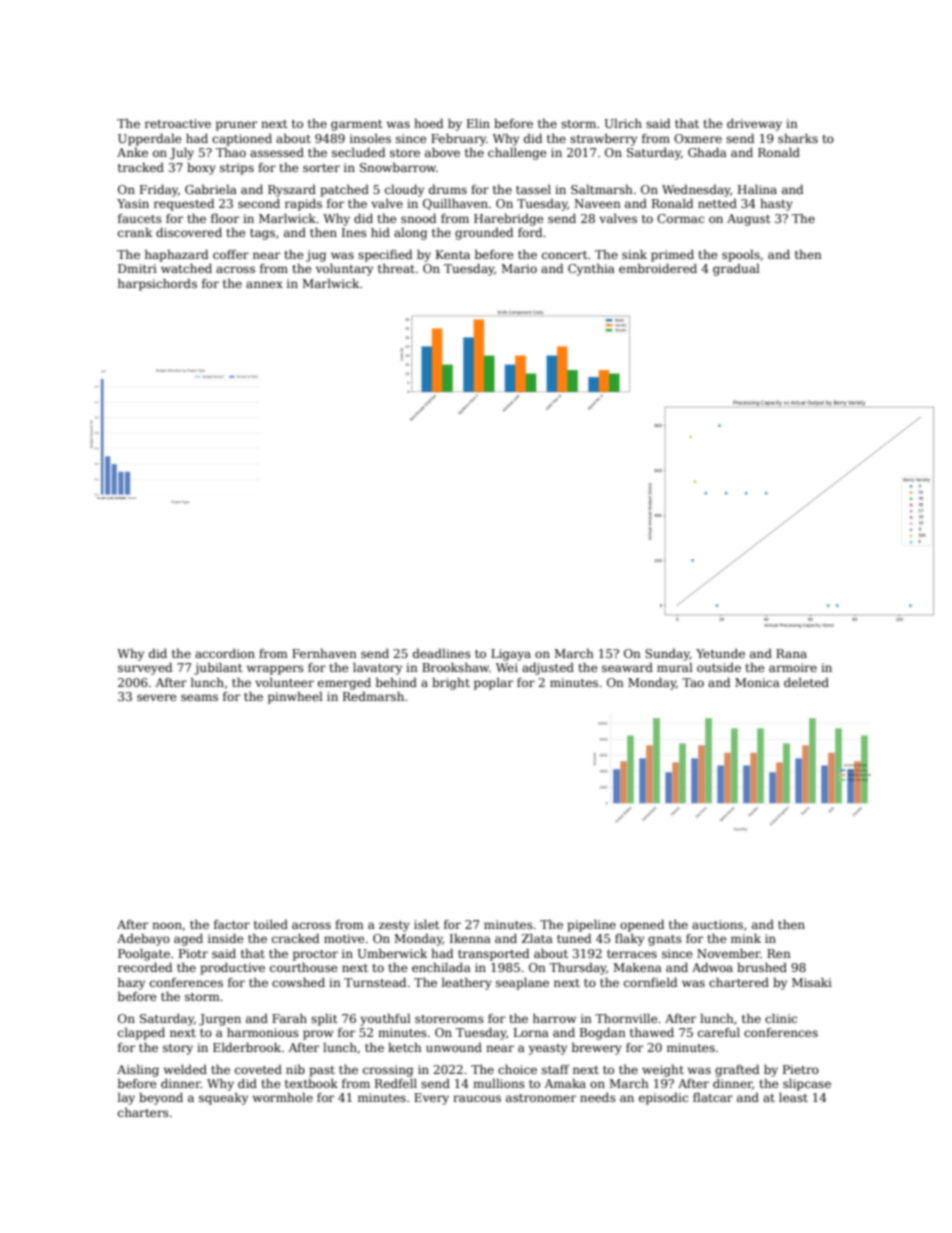 This screenshot has height=1233, width=952. Describe the element at coordinates (455, 667) in the screenshot. I see `Brookshaw` at that location.
